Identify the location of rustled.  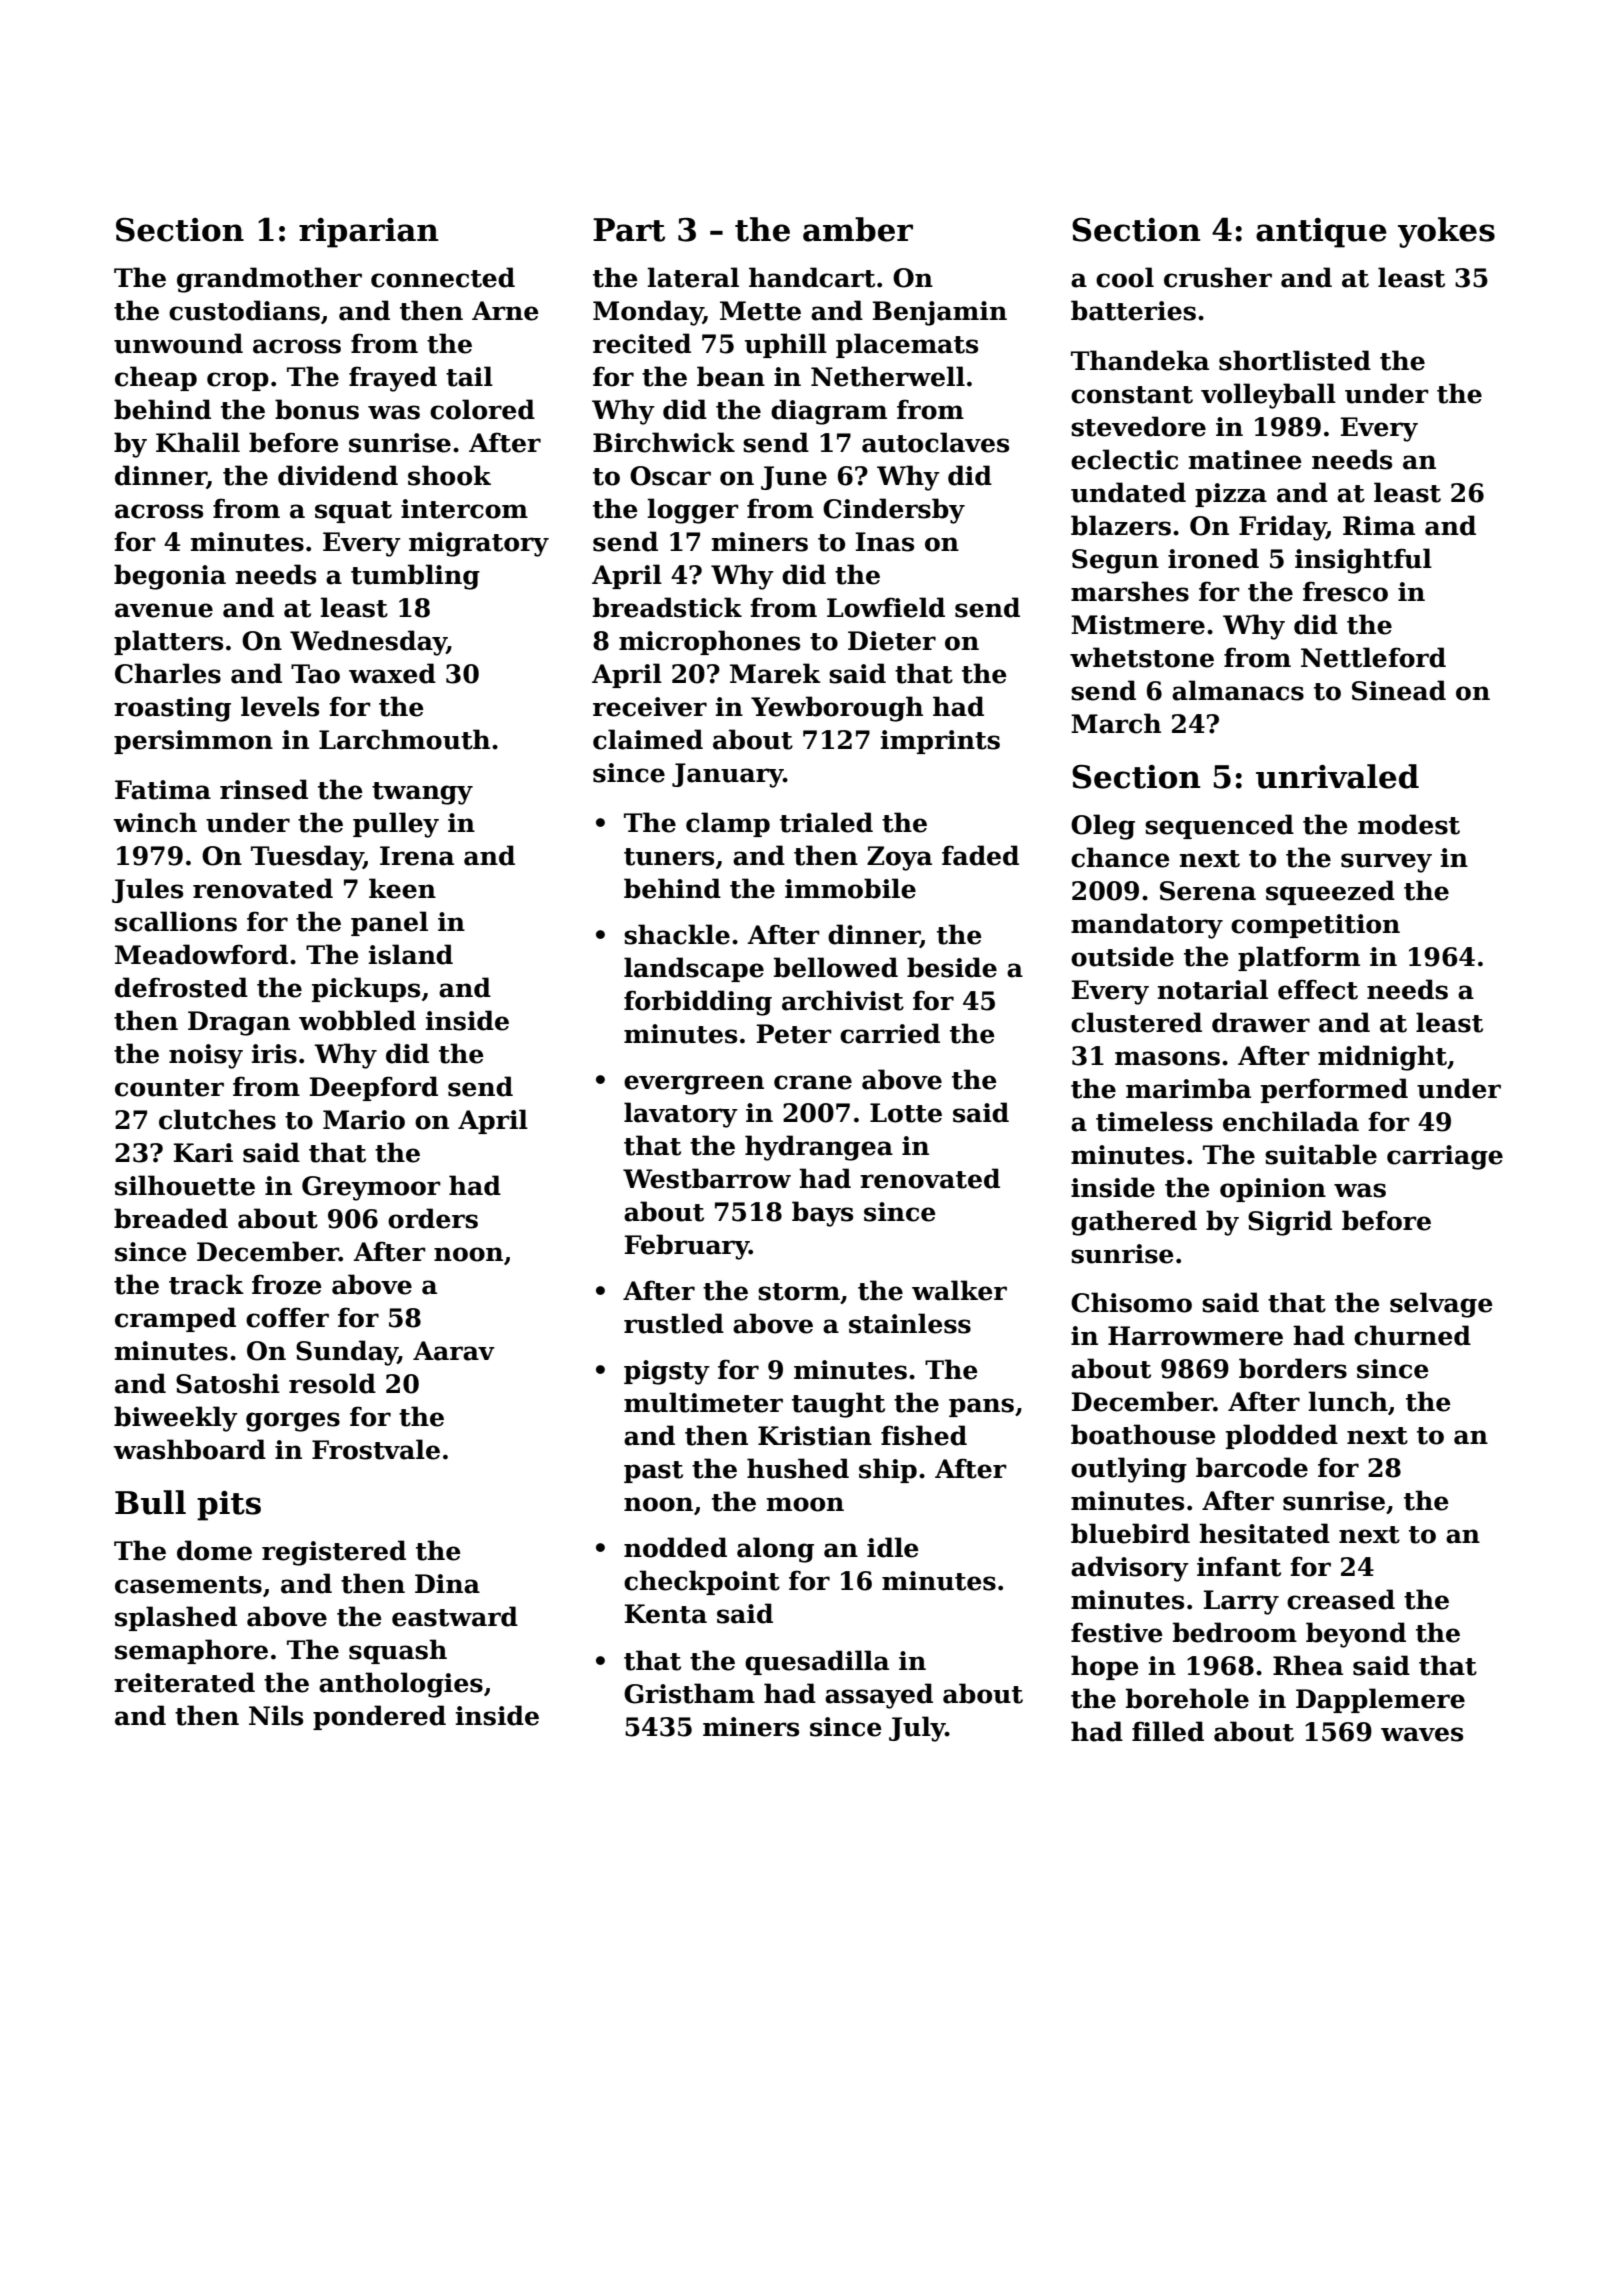
(674, 1323).
